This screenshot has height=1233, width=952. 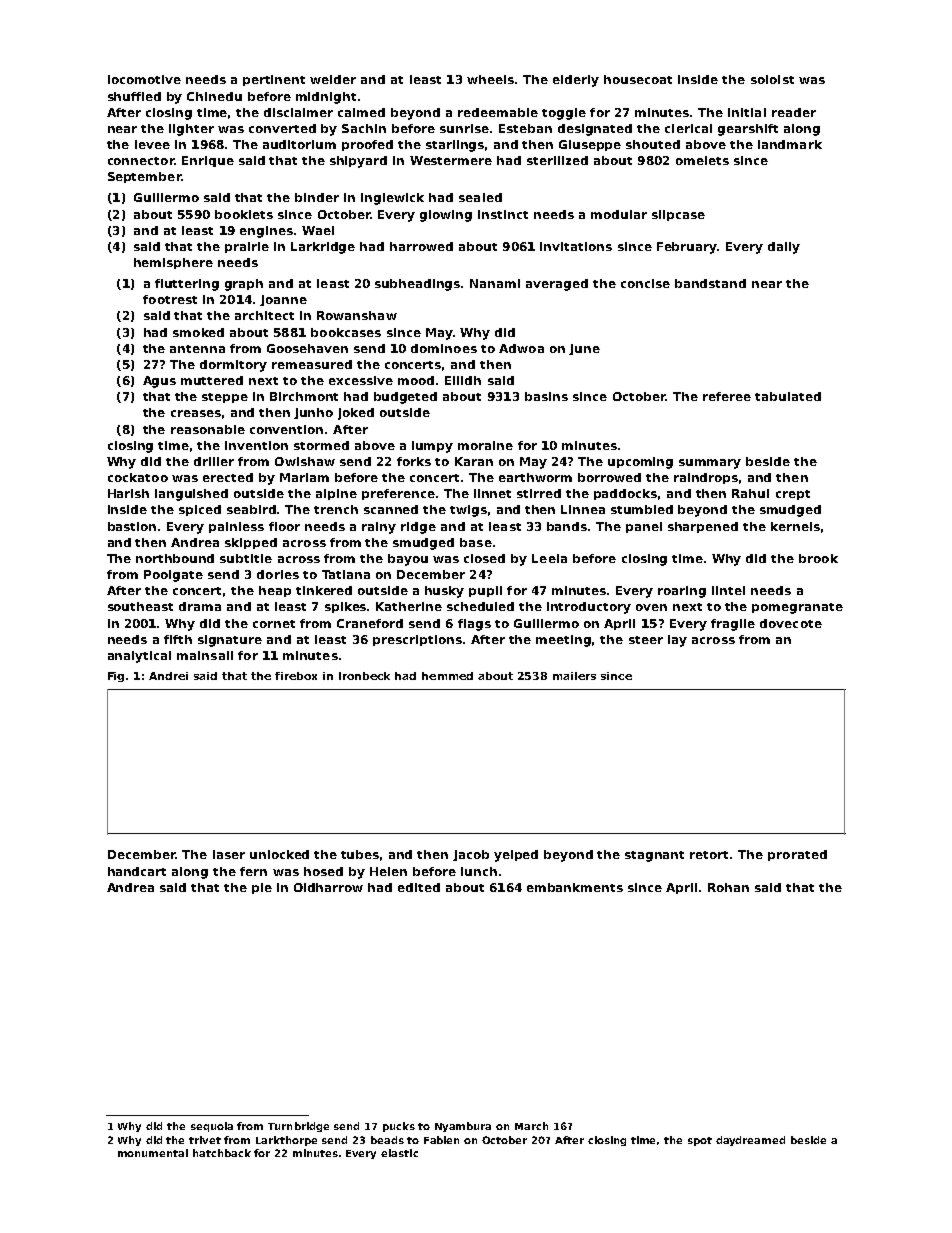 I want to click on Westermere, so click(x=451, y=160).
